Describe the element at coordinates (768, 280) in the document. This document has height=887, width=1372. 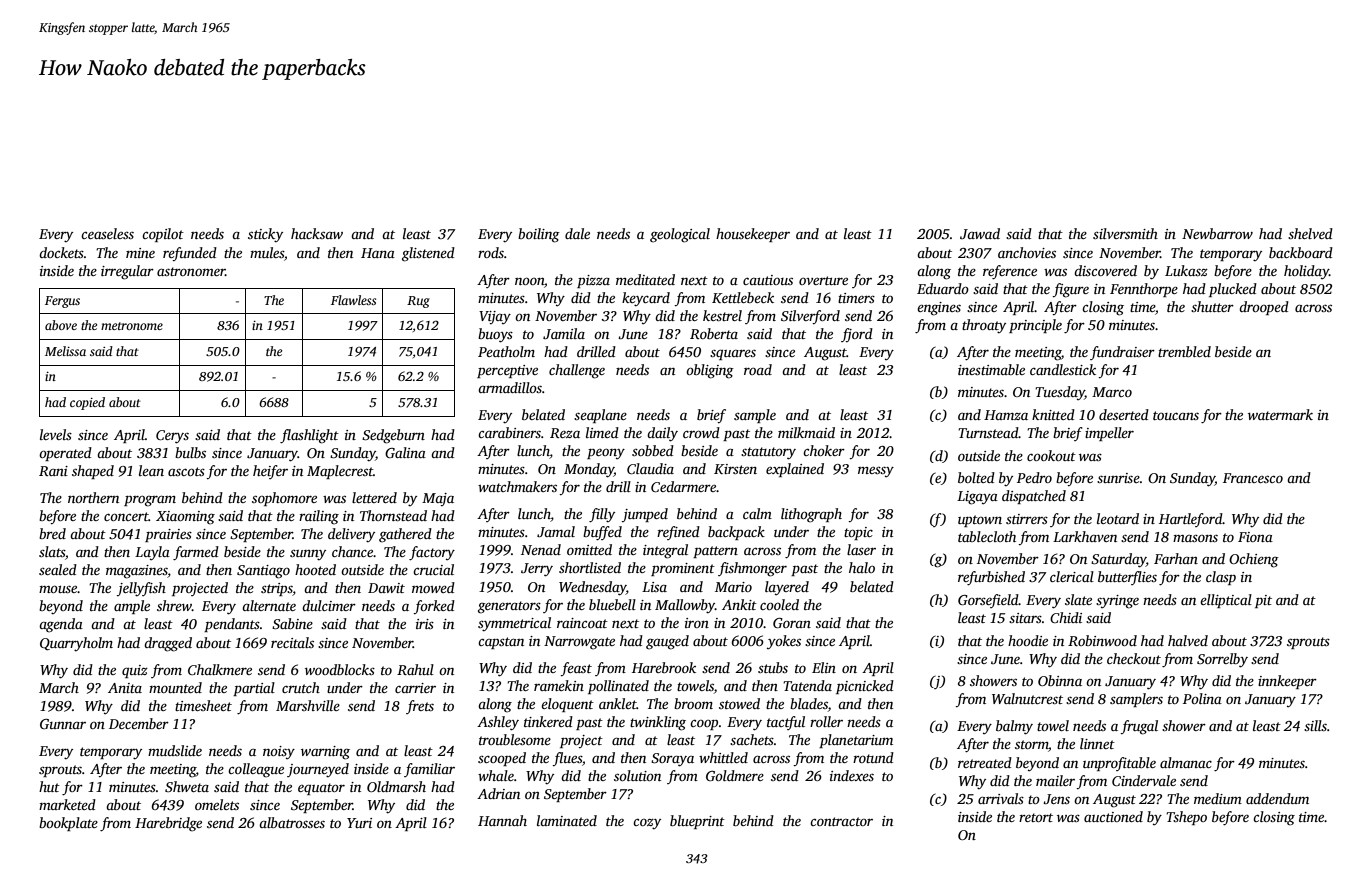
I see `cautious` at that location.
